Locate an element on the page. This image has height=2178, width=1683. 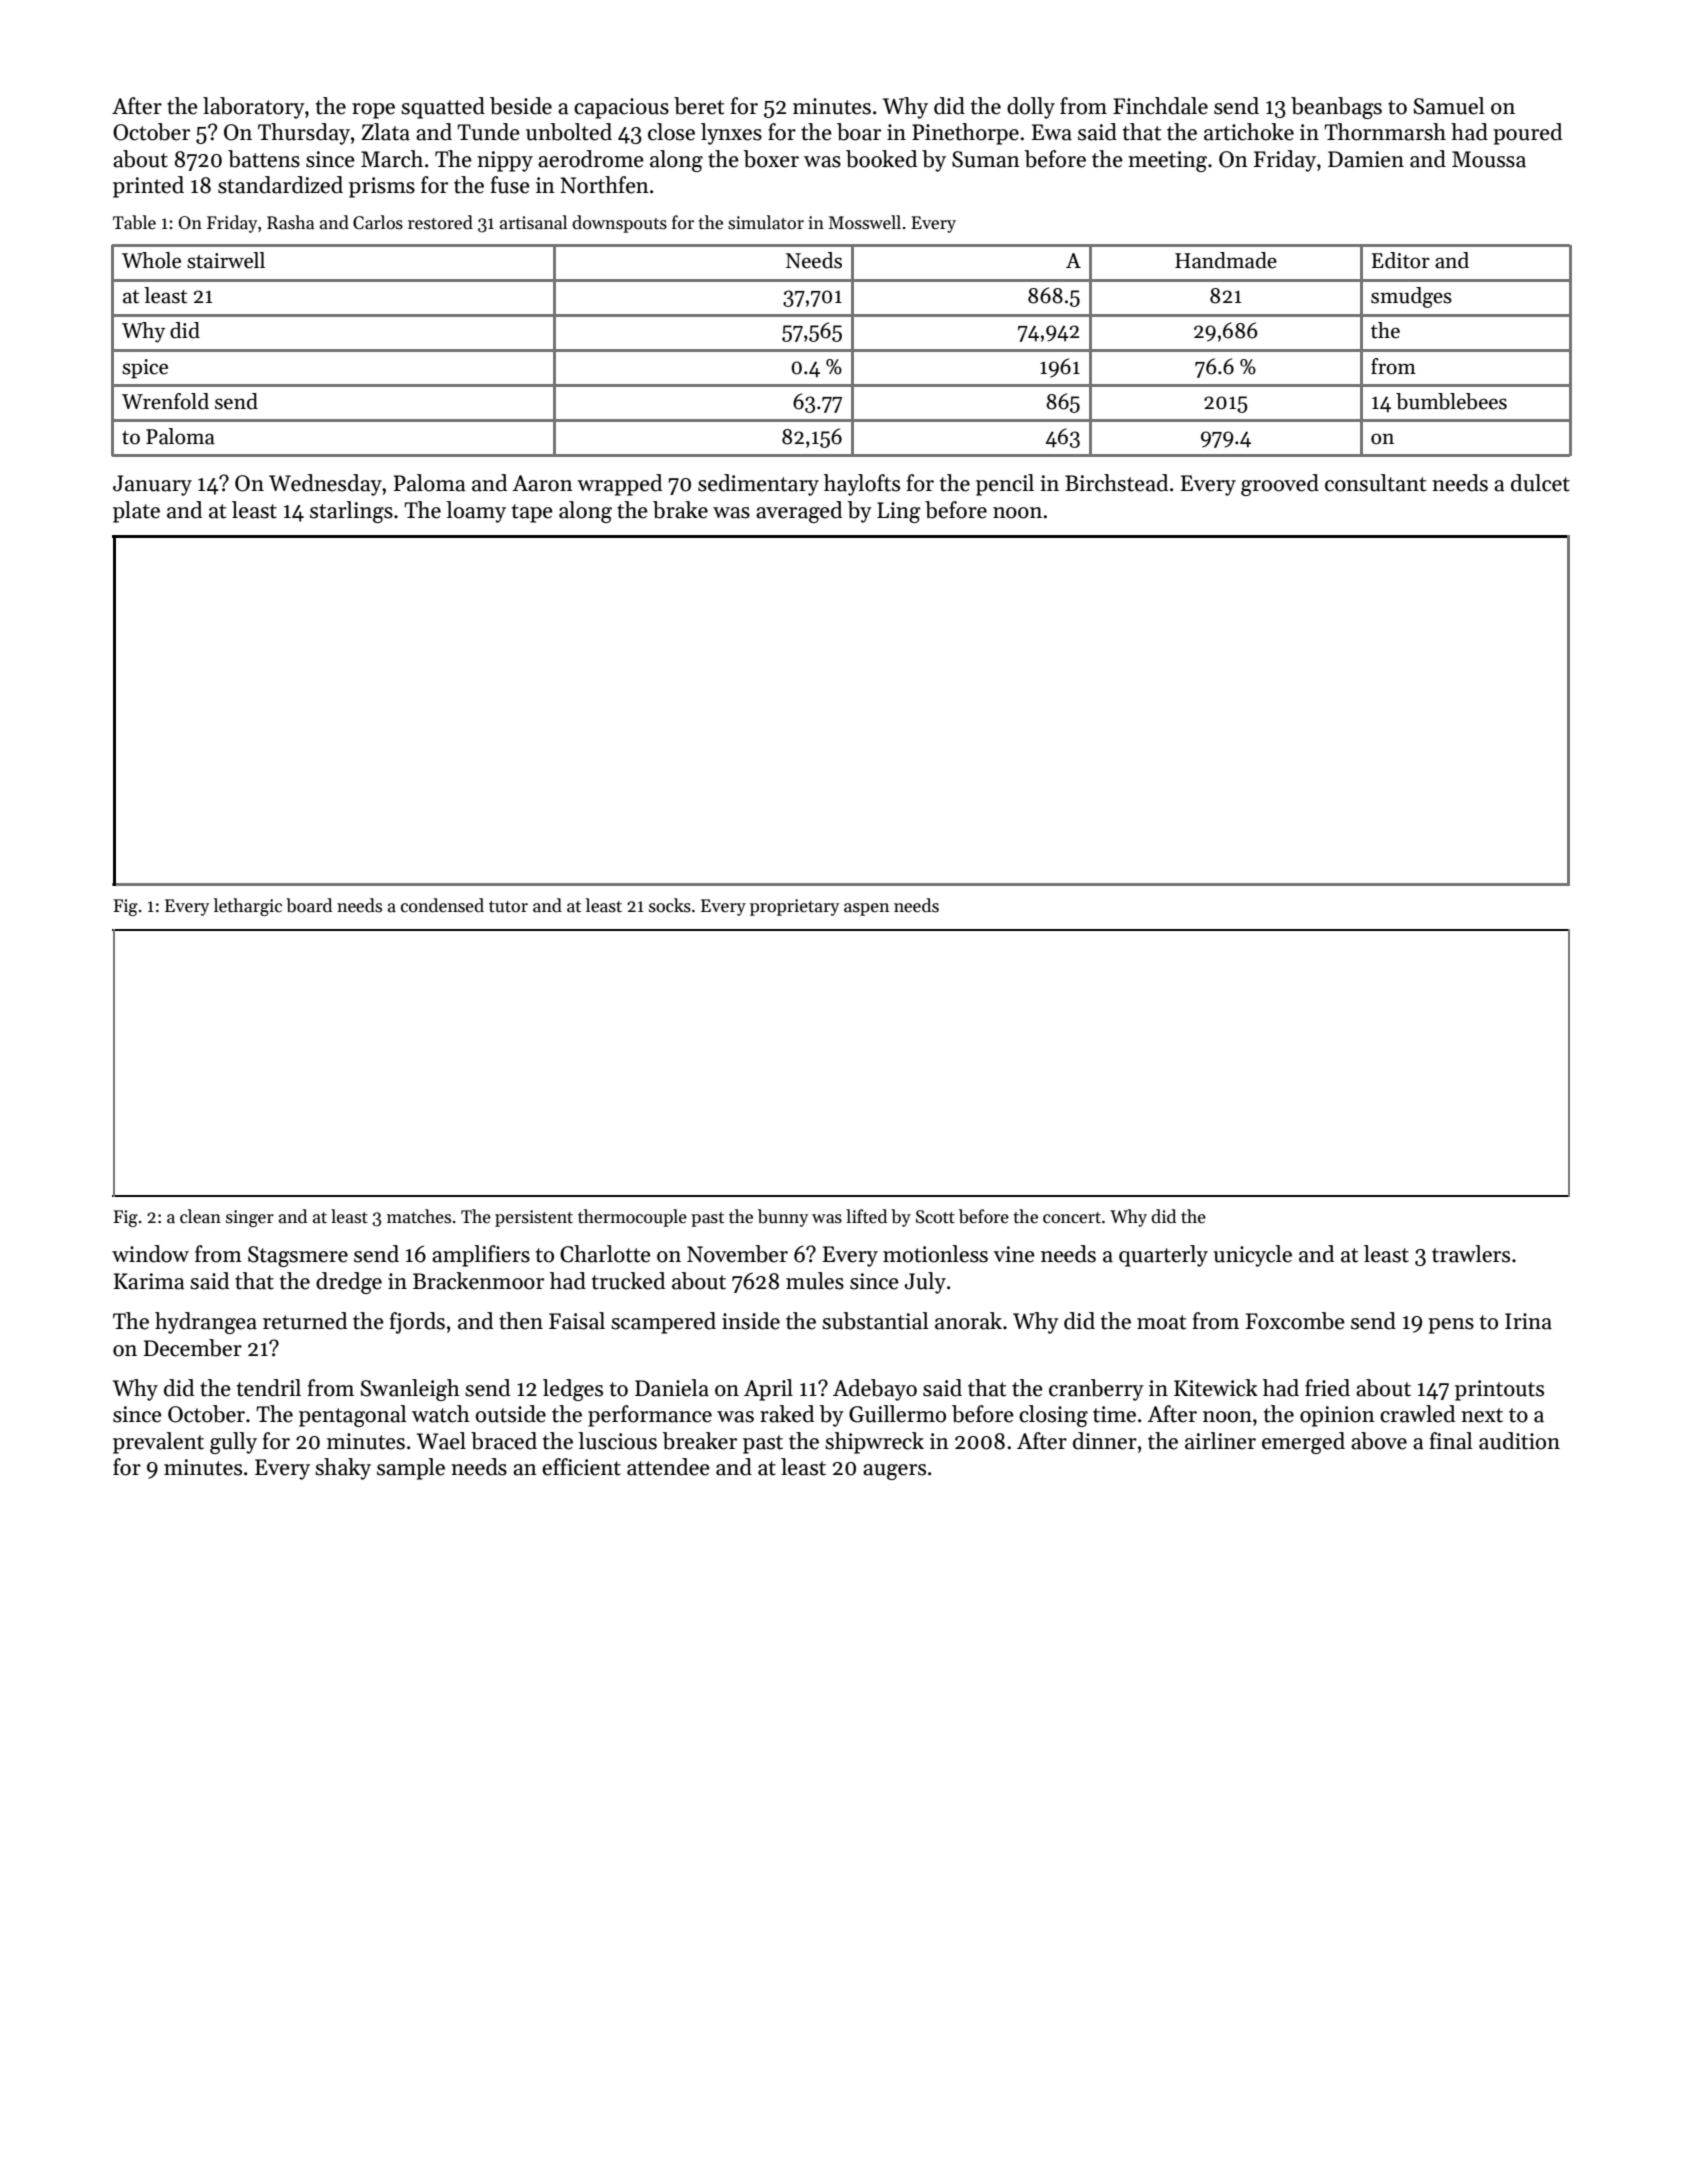
stairwell is located at coordinates (226, 260).
